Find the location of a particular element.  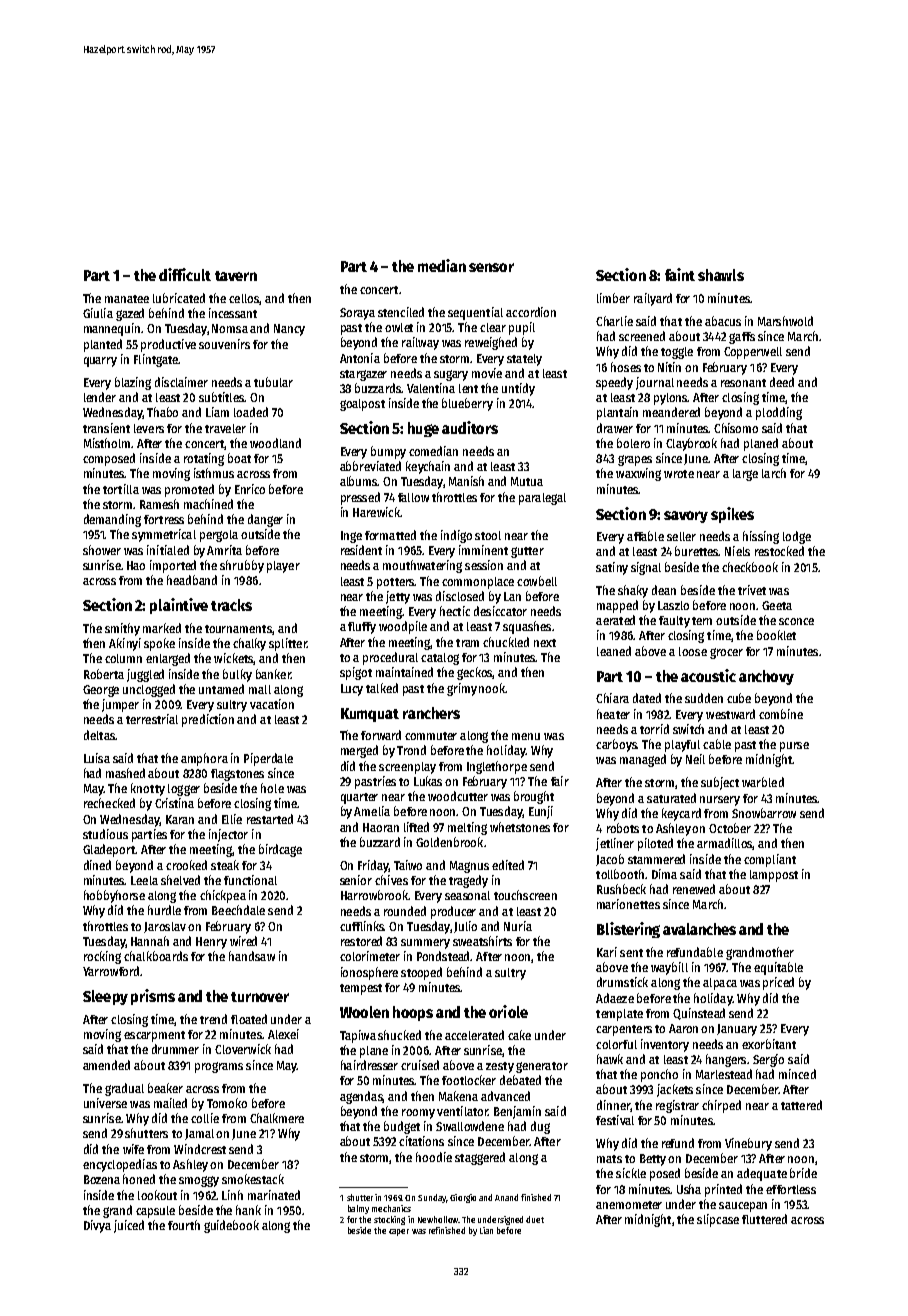

Newhollow is located at coordinates (438, 1219).
